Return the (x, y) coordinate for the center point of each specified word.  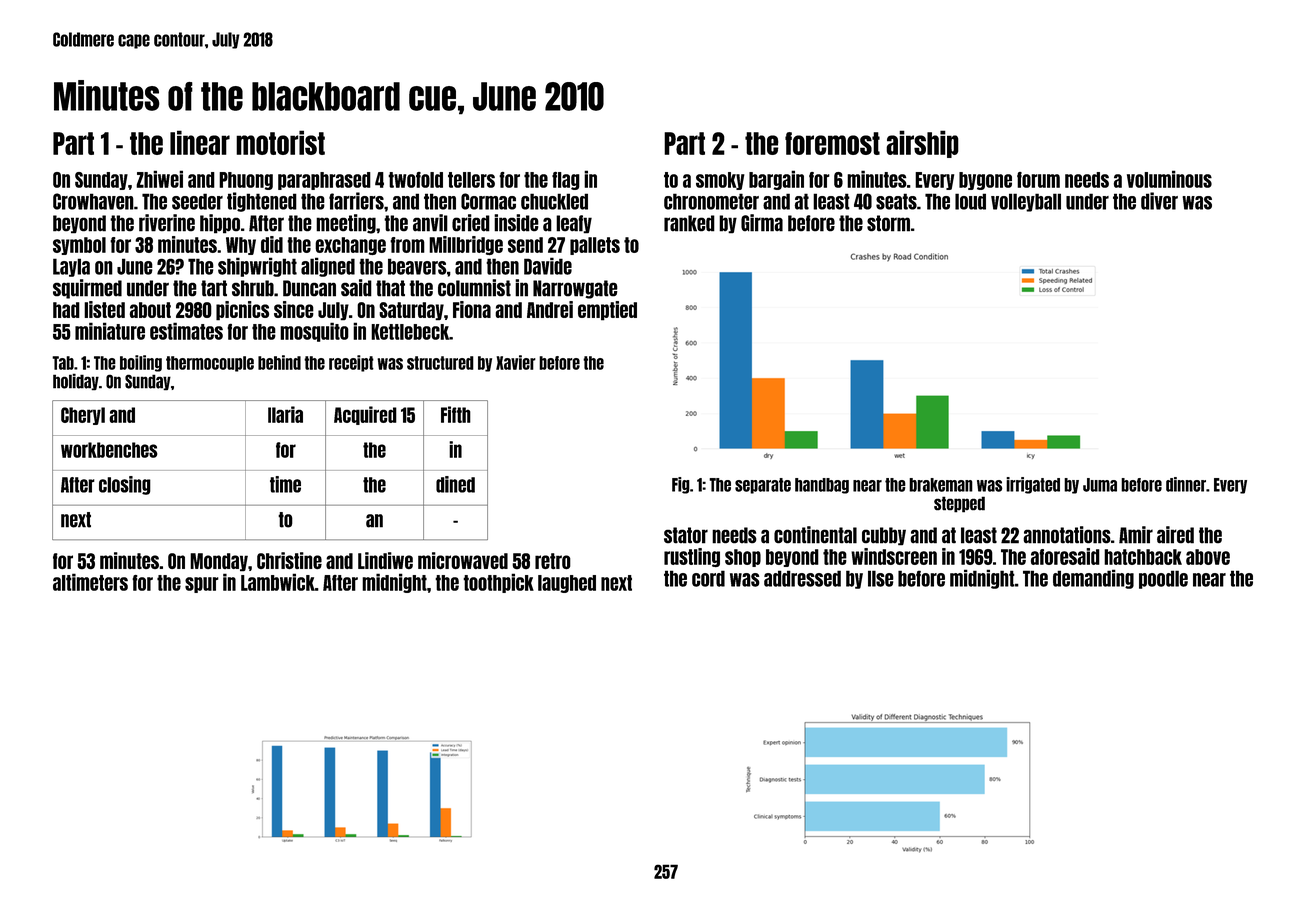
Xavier (516, 362)
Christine (289, 560)
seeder (197, 201)
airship (922, 144)
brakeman (941, 485)
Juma (1100, 485)
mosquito (314, 332)
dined (455, 484)
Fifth (456, 414)
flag (566, 181)
